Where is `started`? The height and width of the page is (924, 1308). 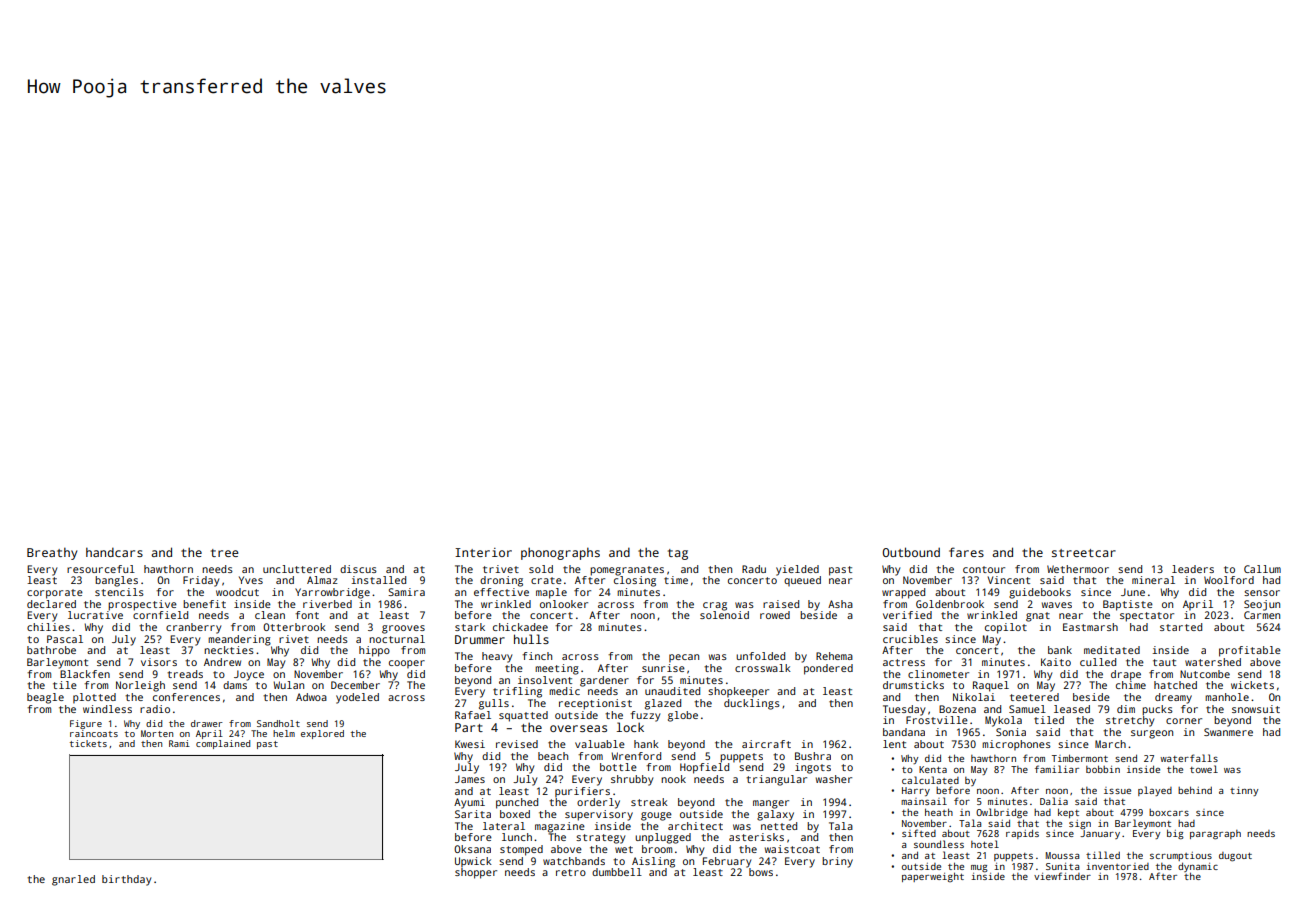
started is located at coordinates (1181, 627).
